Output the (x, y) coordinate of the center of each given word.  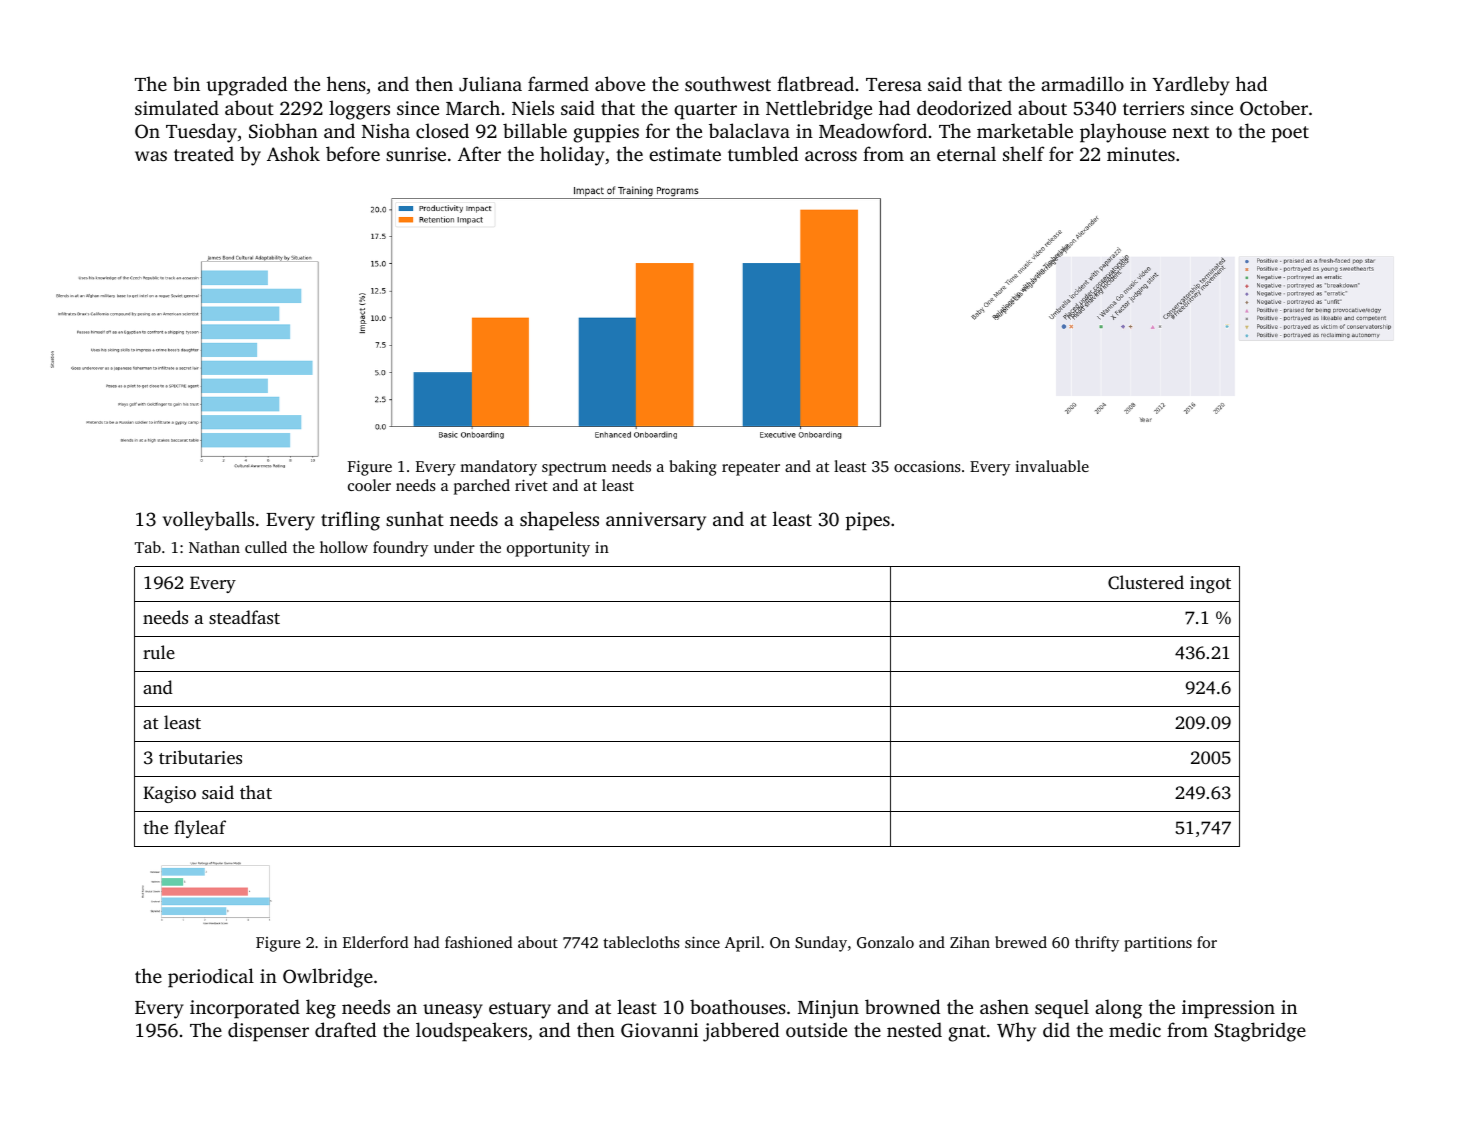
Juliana (490, 84)
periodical (211, 978)
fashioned (478, 942)
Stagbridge (1260, 1032)
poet (1290, 134)
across (831, 156)
